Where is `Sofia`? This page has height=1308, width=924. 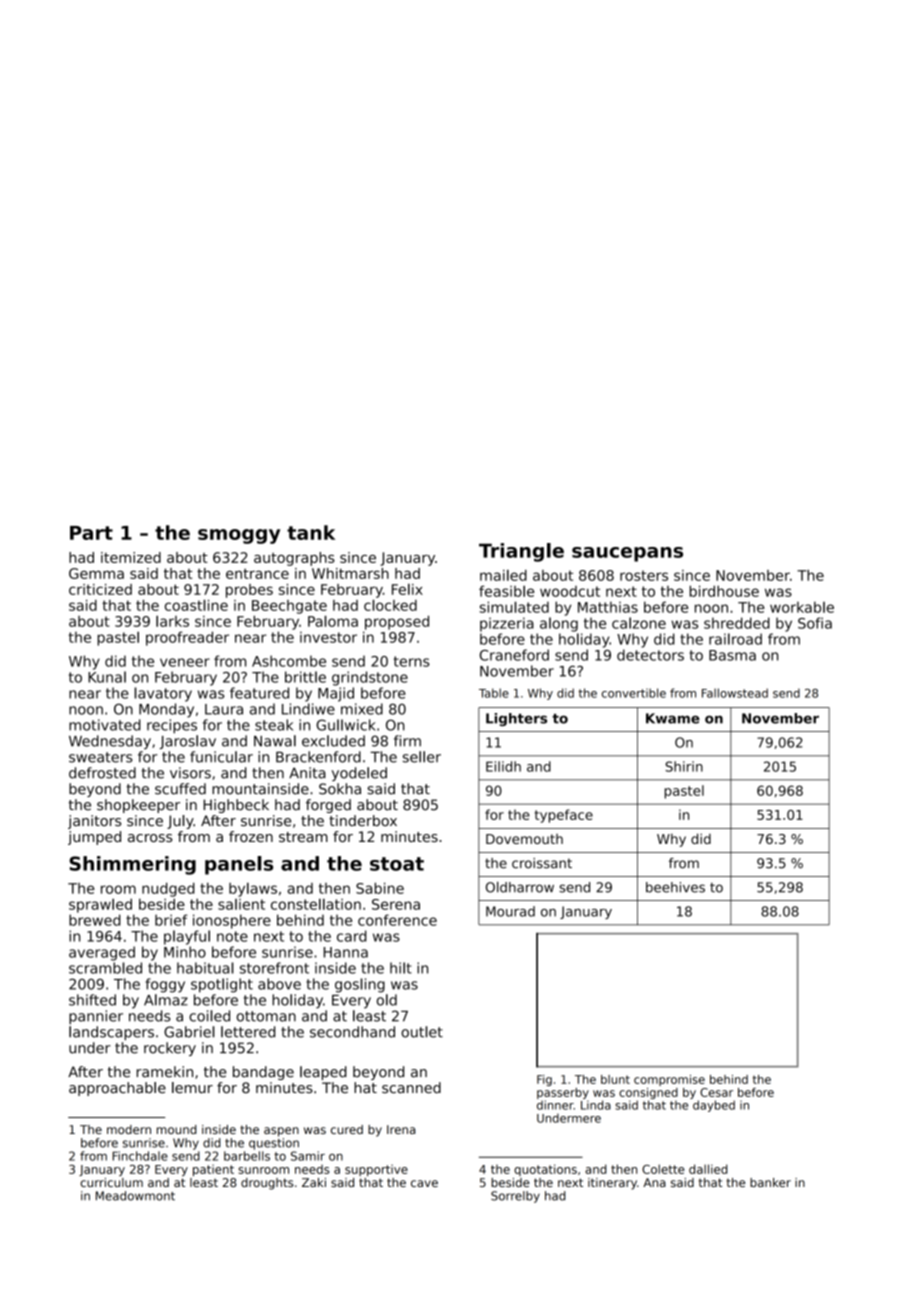 Sofia is located at coordinates (815, 623).
